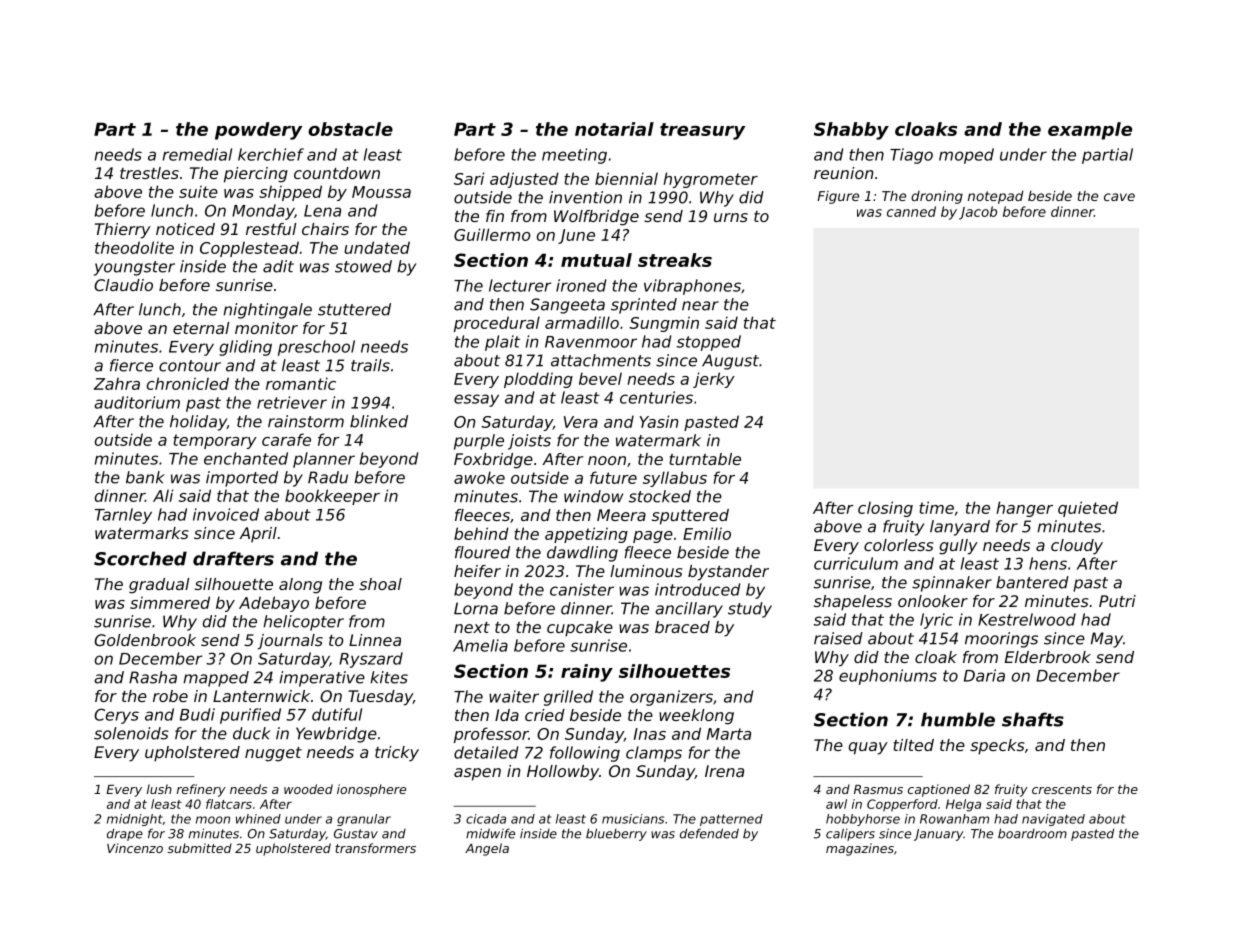 This document has width=1233, height=952. I want to click on Scorched, so click(140, 558).
